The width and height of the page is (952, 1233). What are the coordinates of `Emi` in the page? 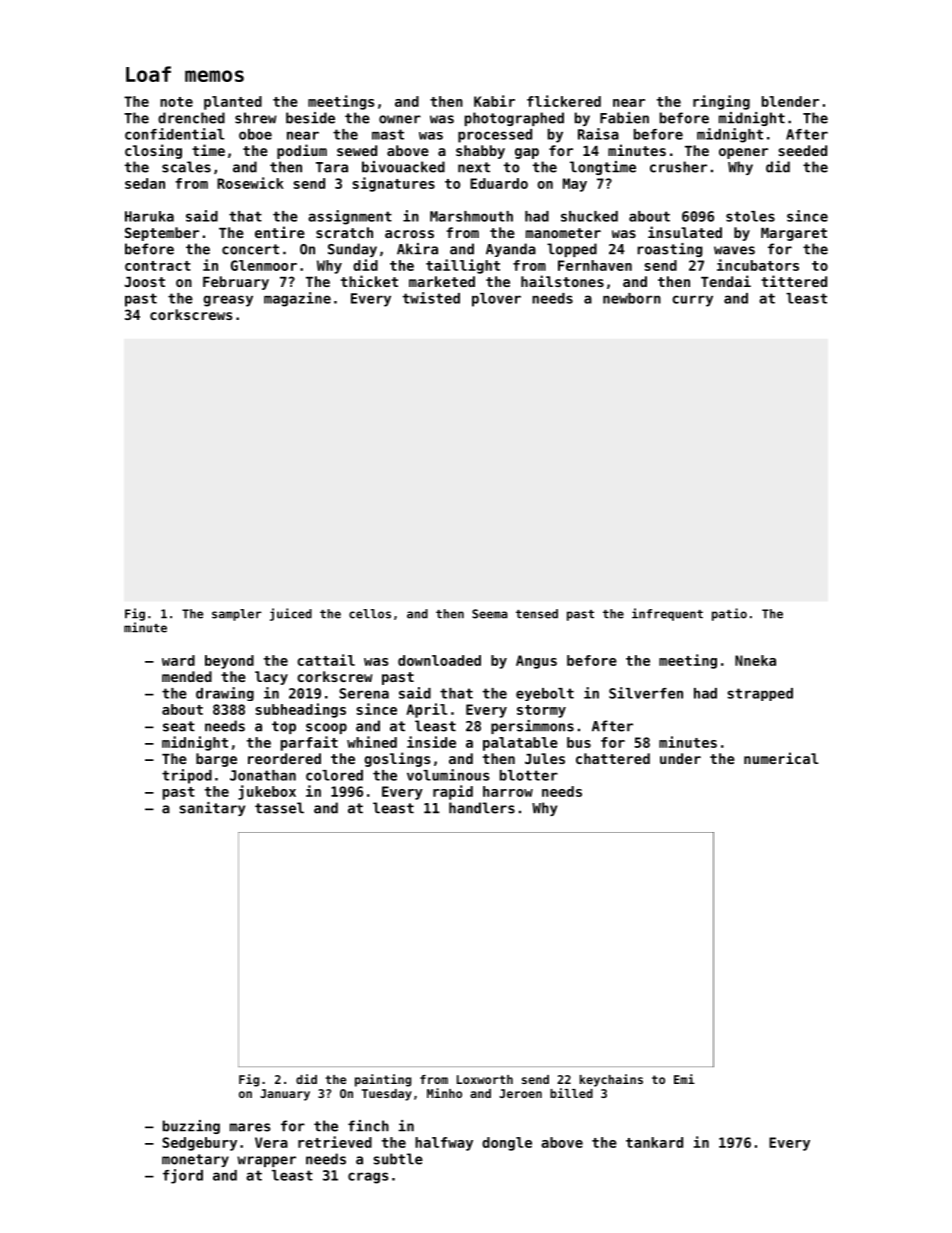 It's located at (684, 1079).
